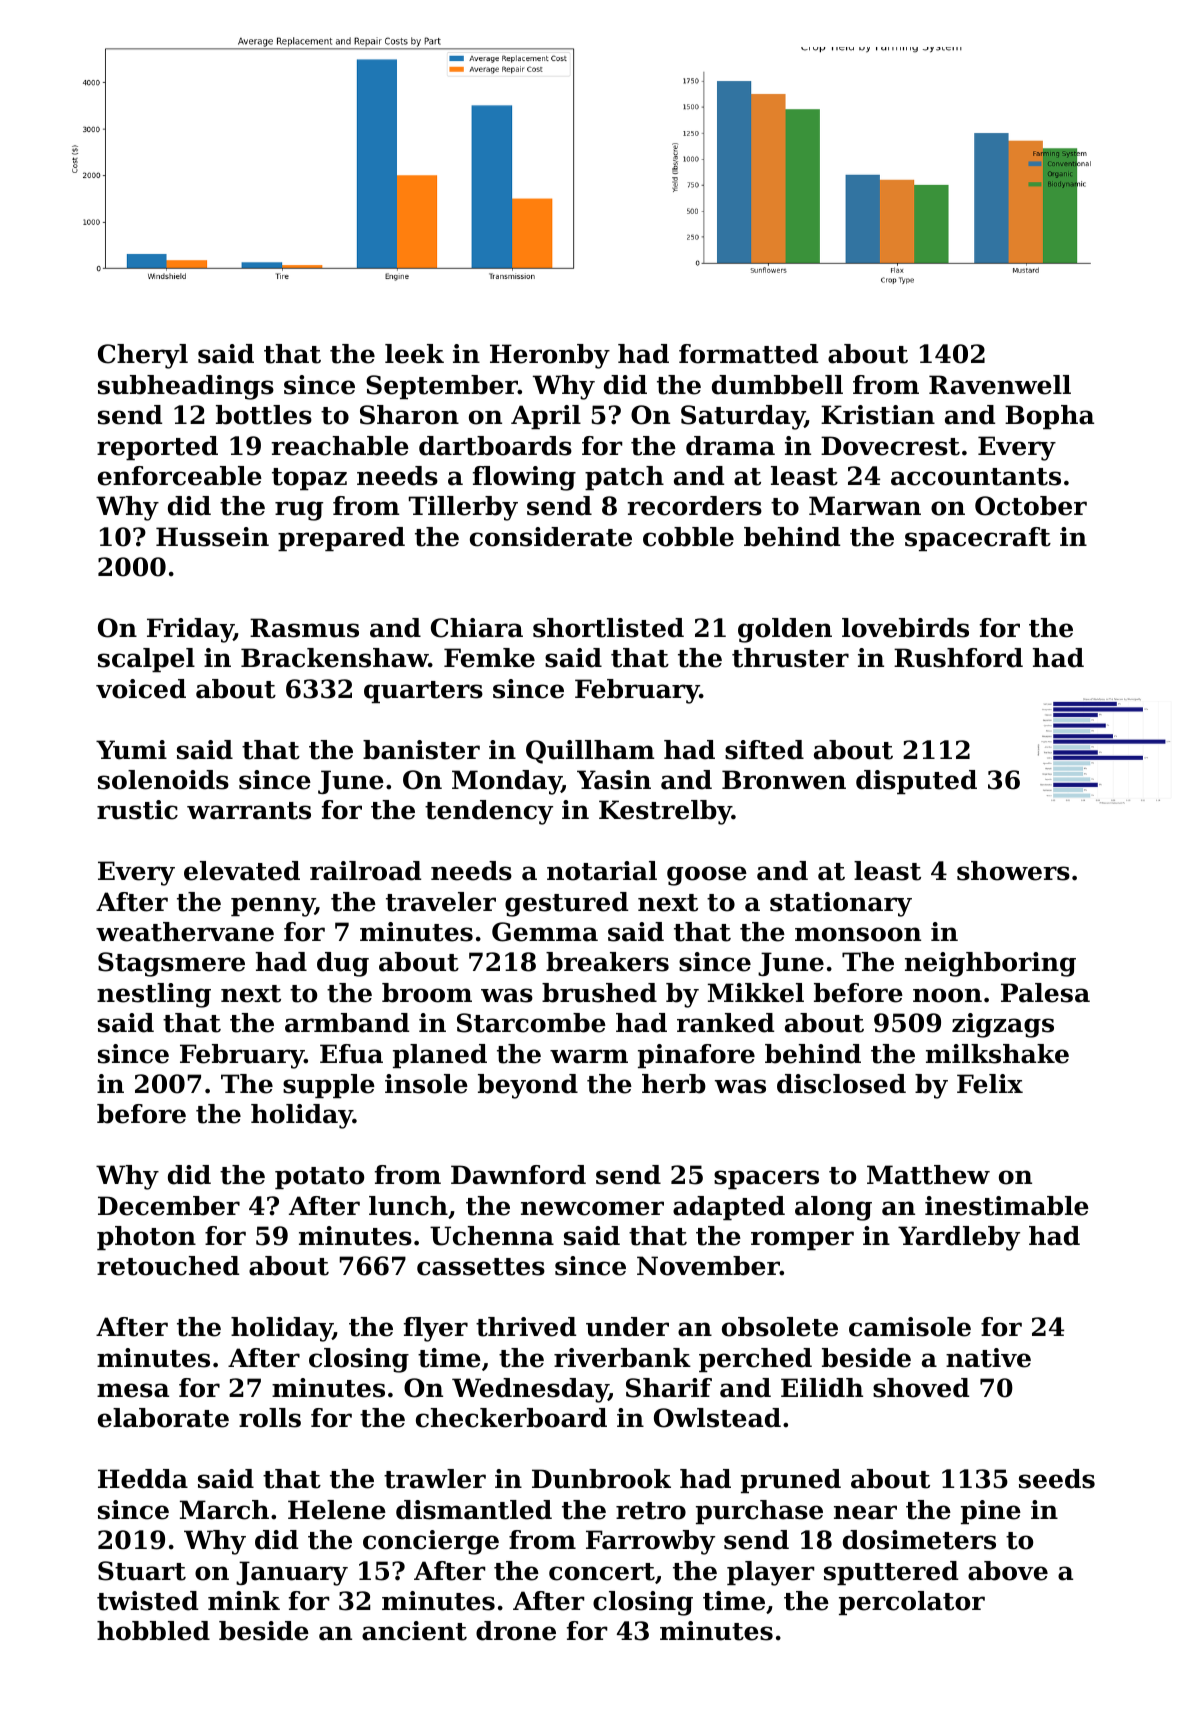  What do you see at coordinates (916, 782) in the document?
I see `disputed` at bounding box center [916, 782].
